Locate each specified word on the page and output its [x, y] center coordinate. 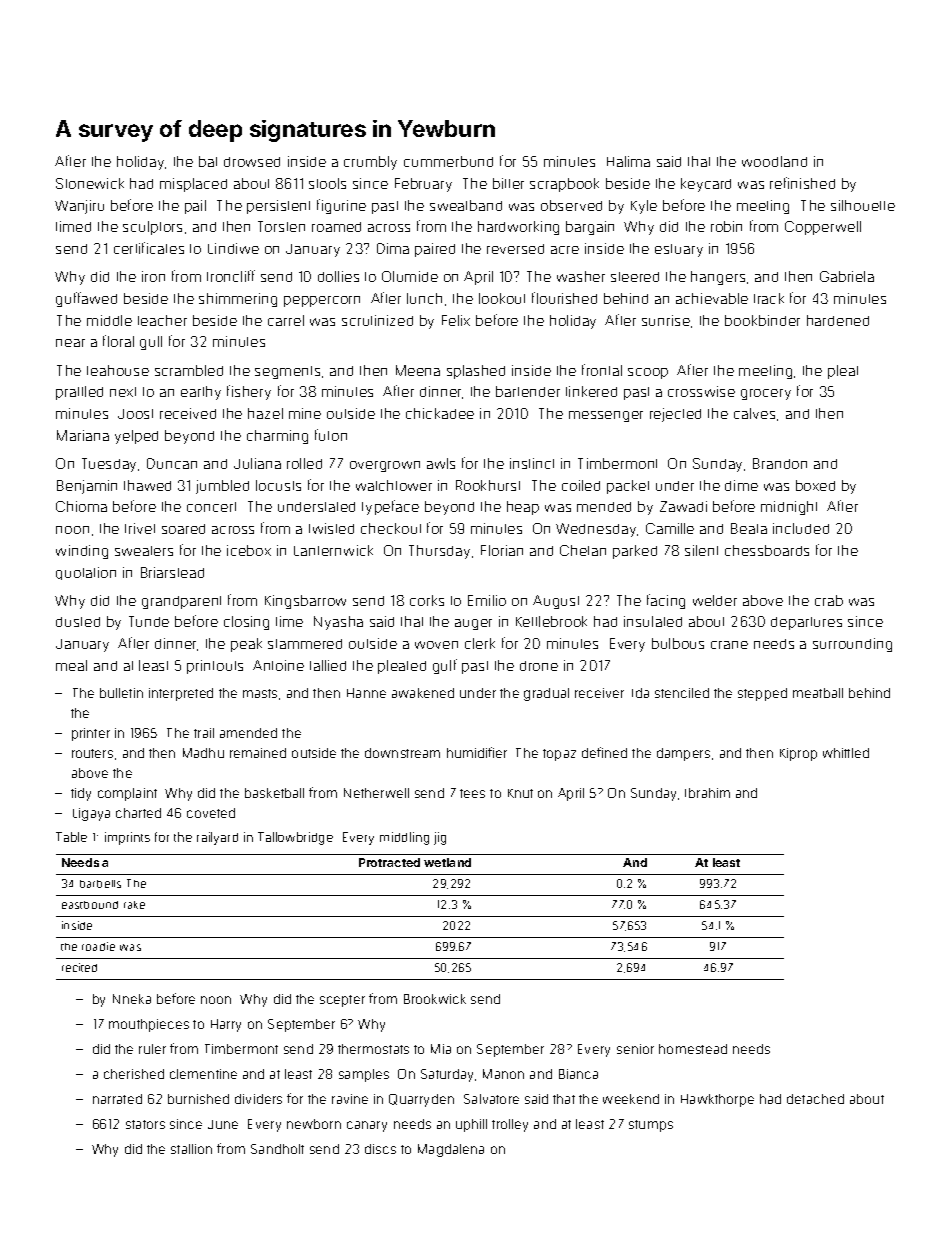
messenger [606, 416]
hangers [718, 278]
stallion [191, 1149]
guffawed [86, 299]
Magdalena [451, 1150]
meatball [818, 693]
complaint [127, 794]
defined [604, 752]
